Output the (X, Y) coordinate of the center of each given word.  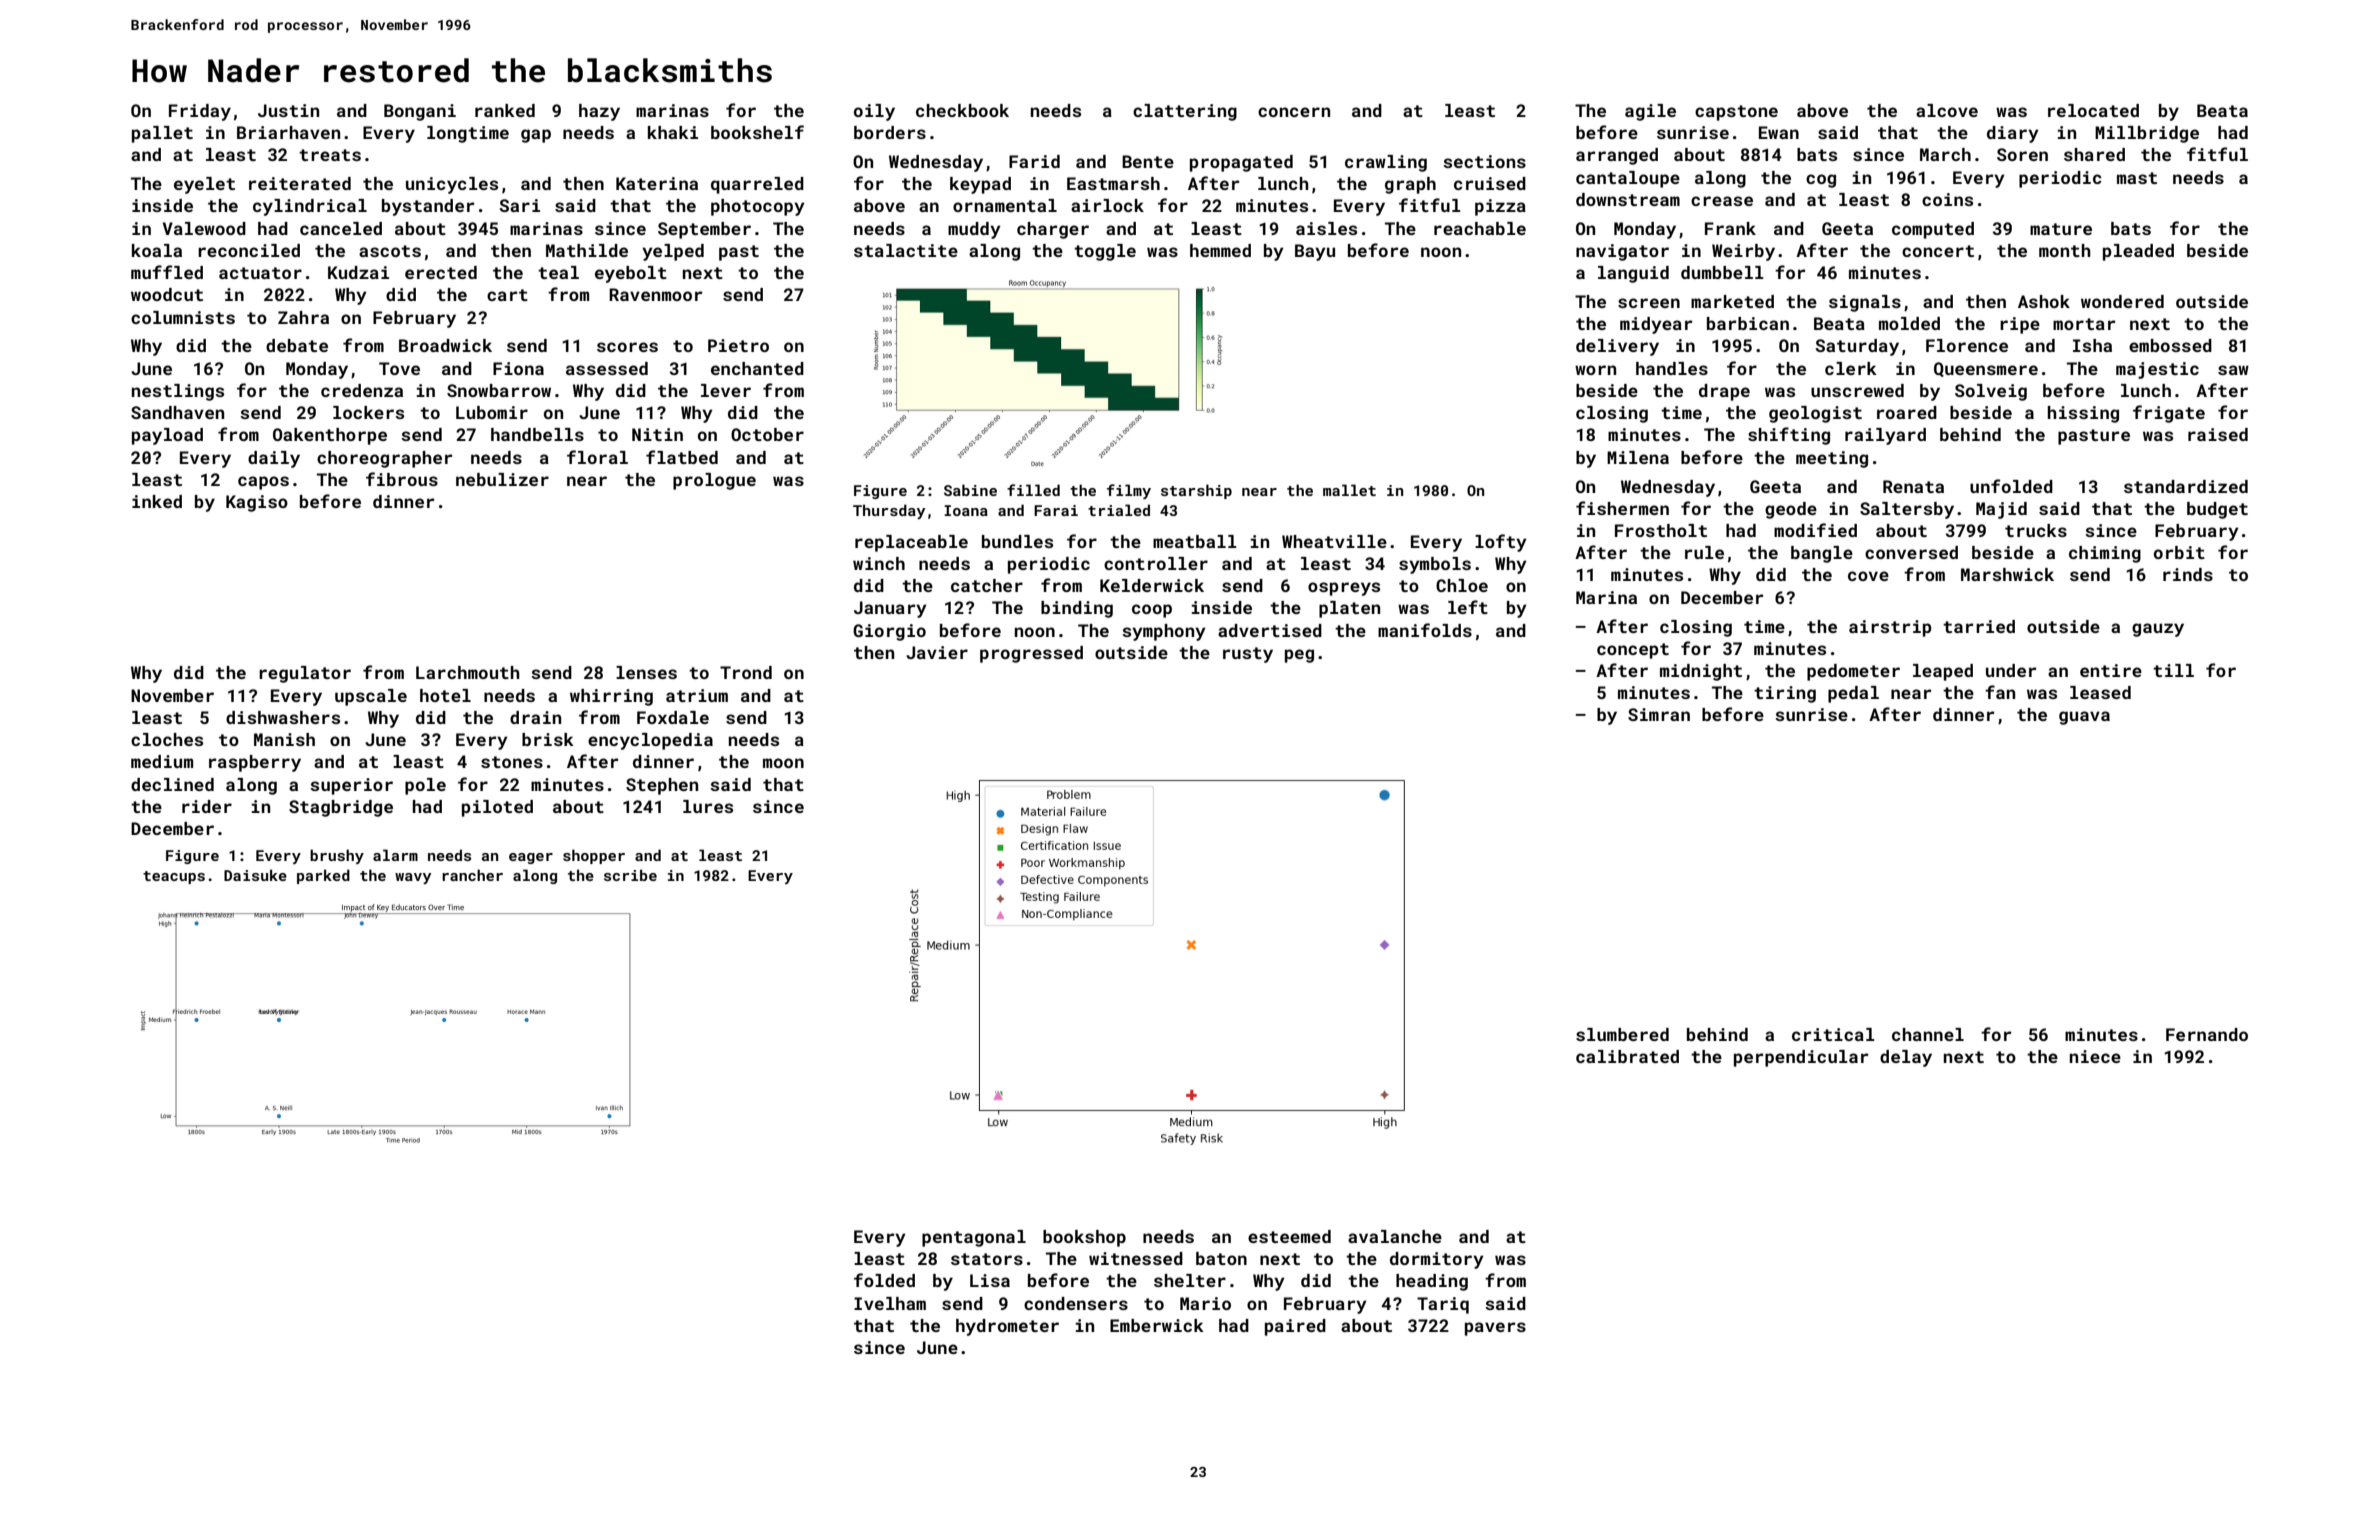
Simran (1659, 714)
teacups (174, 877)
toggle (1105, 252)
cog (1821, 181)
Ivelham (890, 1303)
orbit (2179, 552)
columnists (183, 317)
